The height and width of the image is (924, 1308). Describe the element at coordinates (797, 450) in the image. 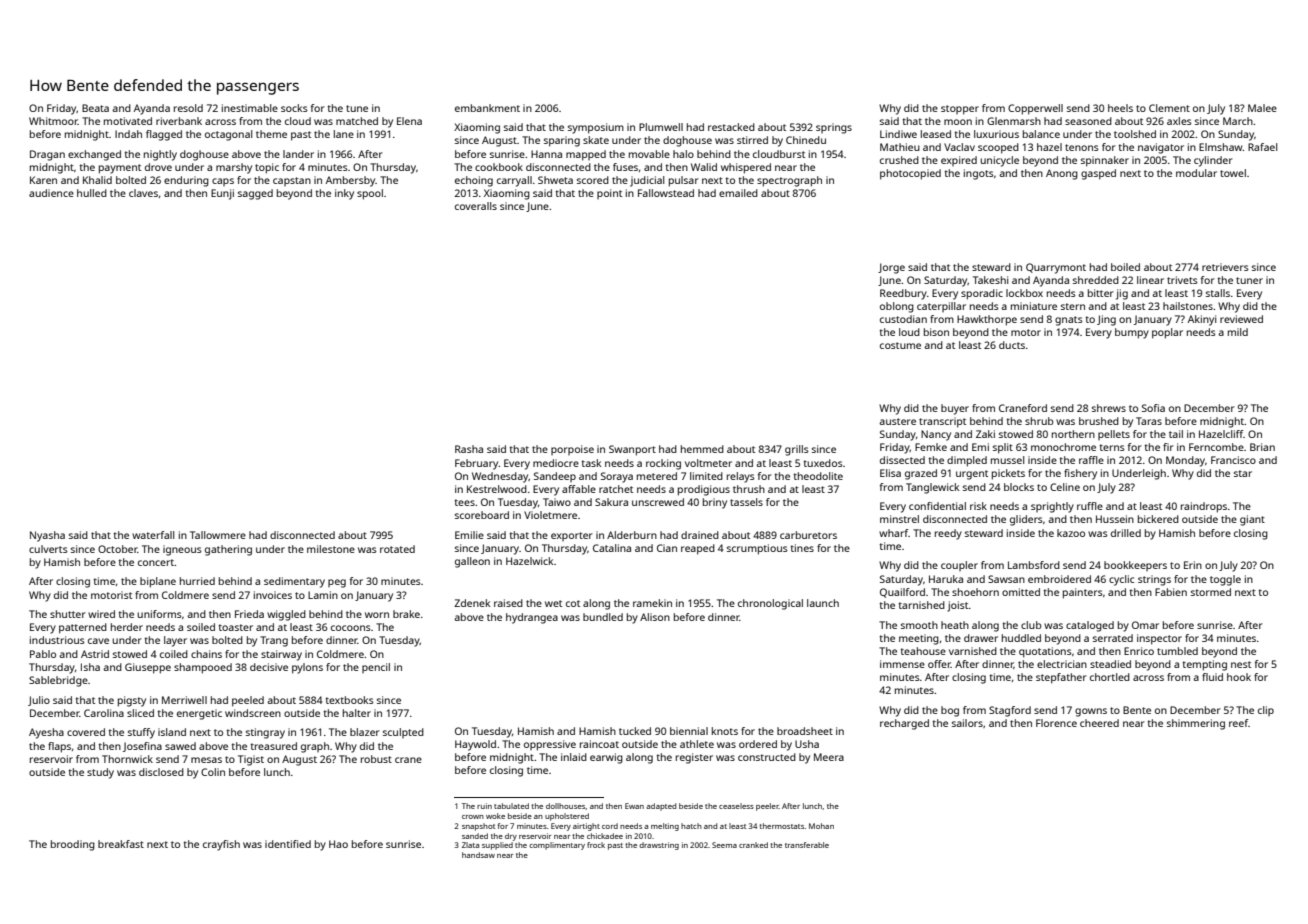

I see `grills` at that location.
